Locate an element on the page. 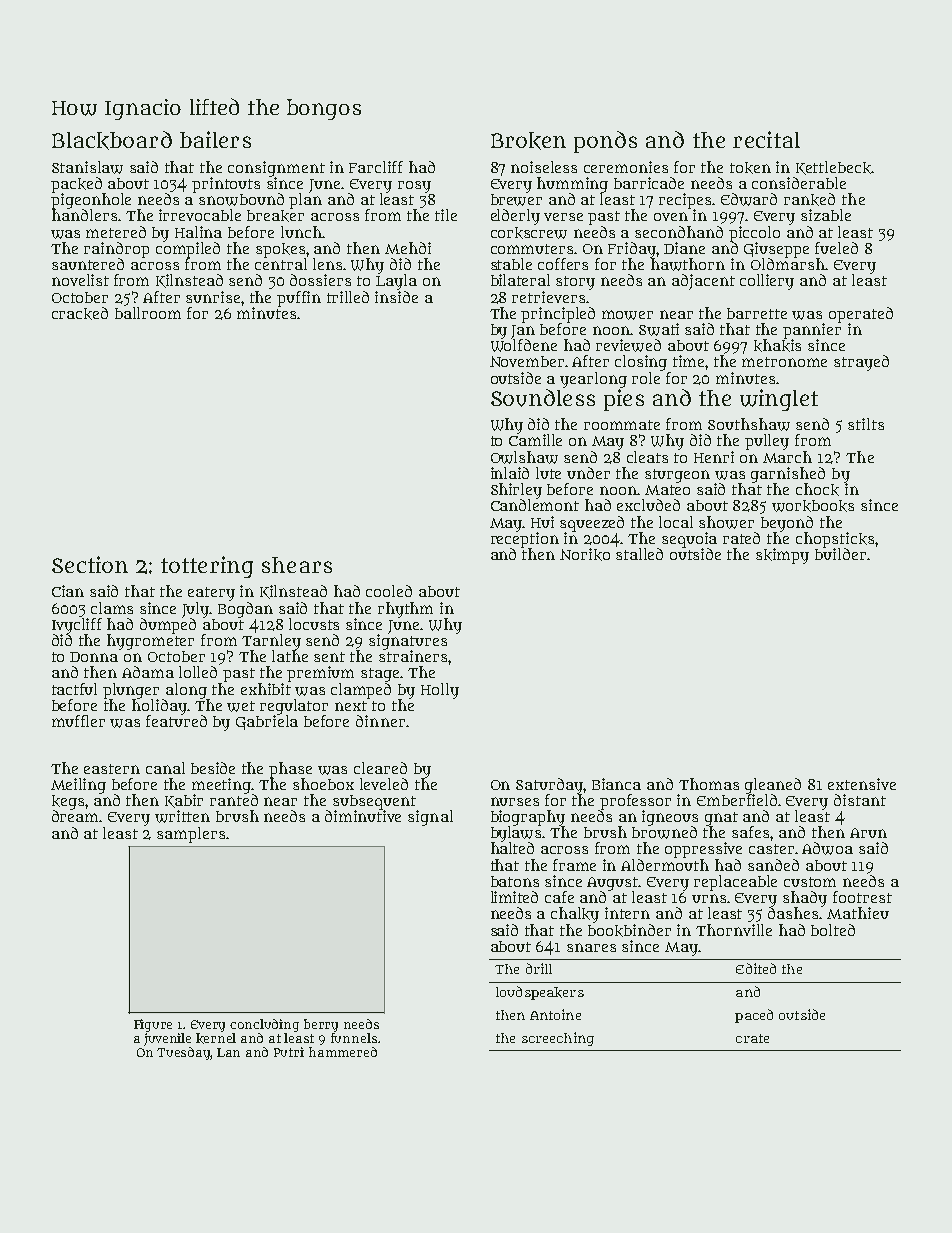  ballroom is located at coordinates (148, 313).
